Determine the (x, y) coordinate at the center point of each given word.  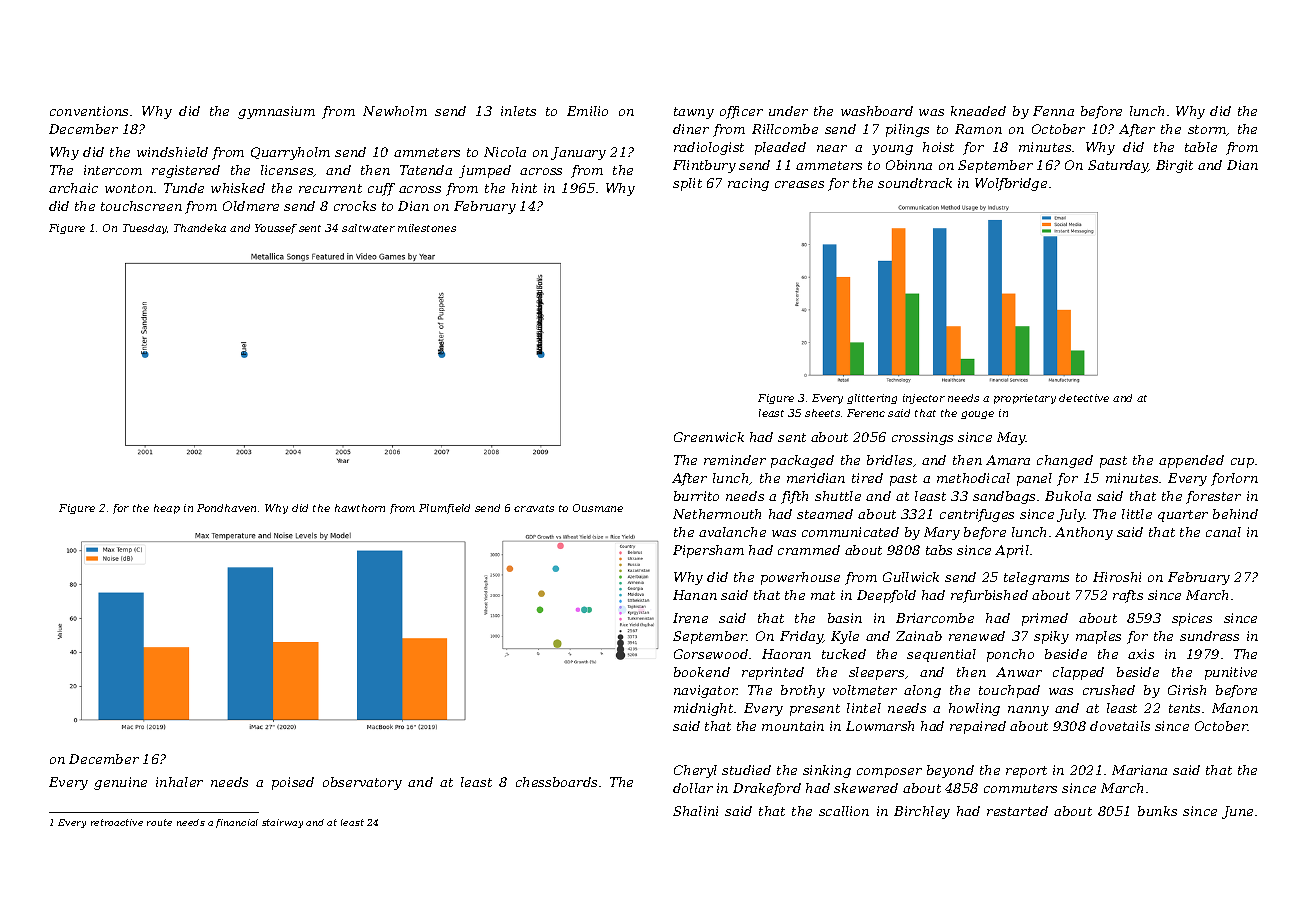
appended (1191, 461)
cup (1242, 463)
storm (1207, 130)
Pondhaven (226, 508)
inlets (518, 111)
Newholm (395, 111)
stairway (282, 823)
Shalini (695, 811)
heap (167, 509)
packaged (802, 461)
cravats (534, 508)
